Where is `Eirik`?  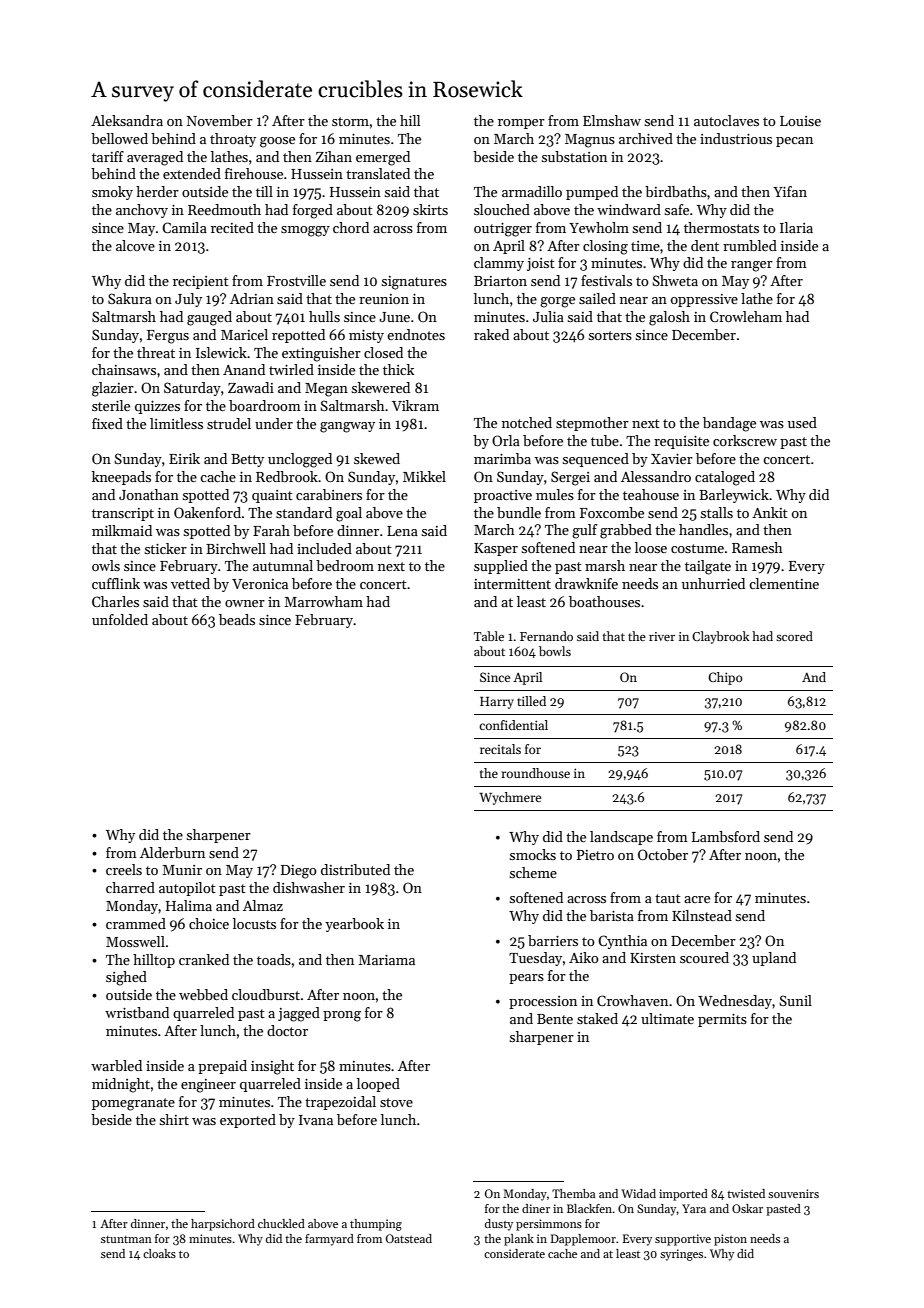
Eirik is located at coordinates (184, 458).
